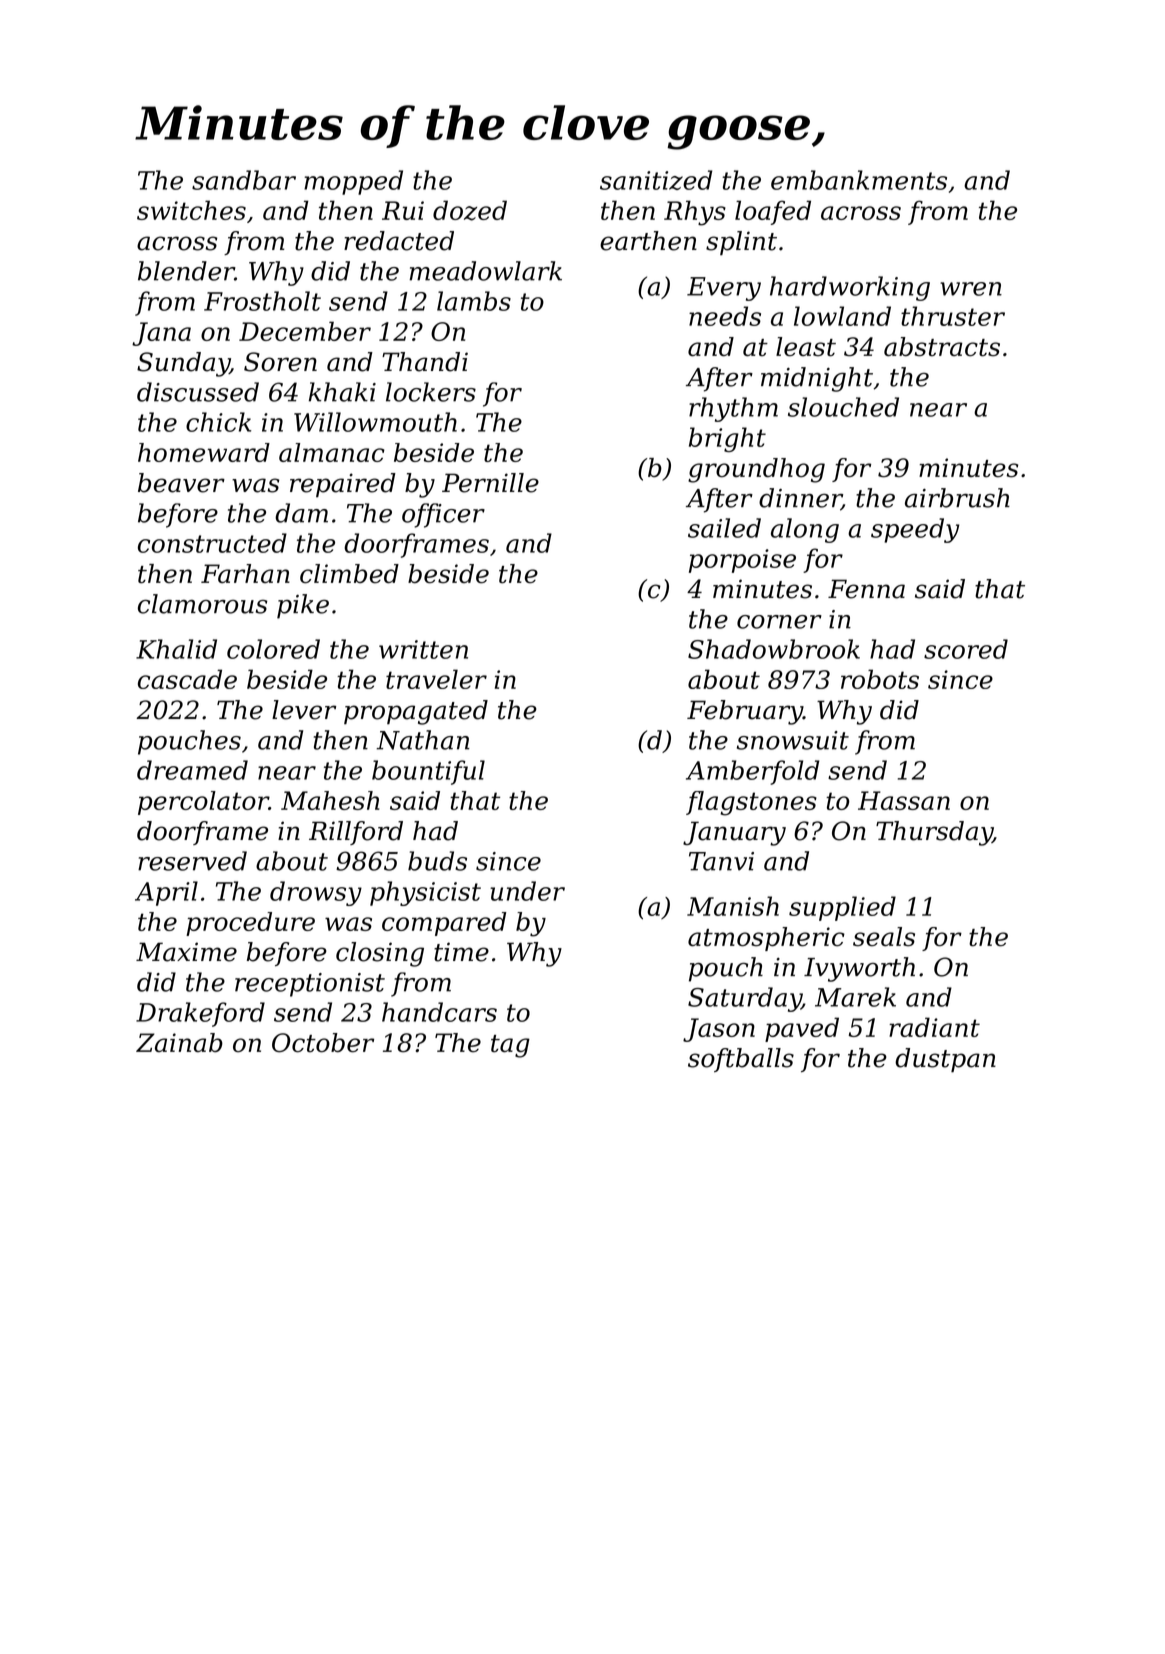  I want to click on clamorous, so click(203, 604).
